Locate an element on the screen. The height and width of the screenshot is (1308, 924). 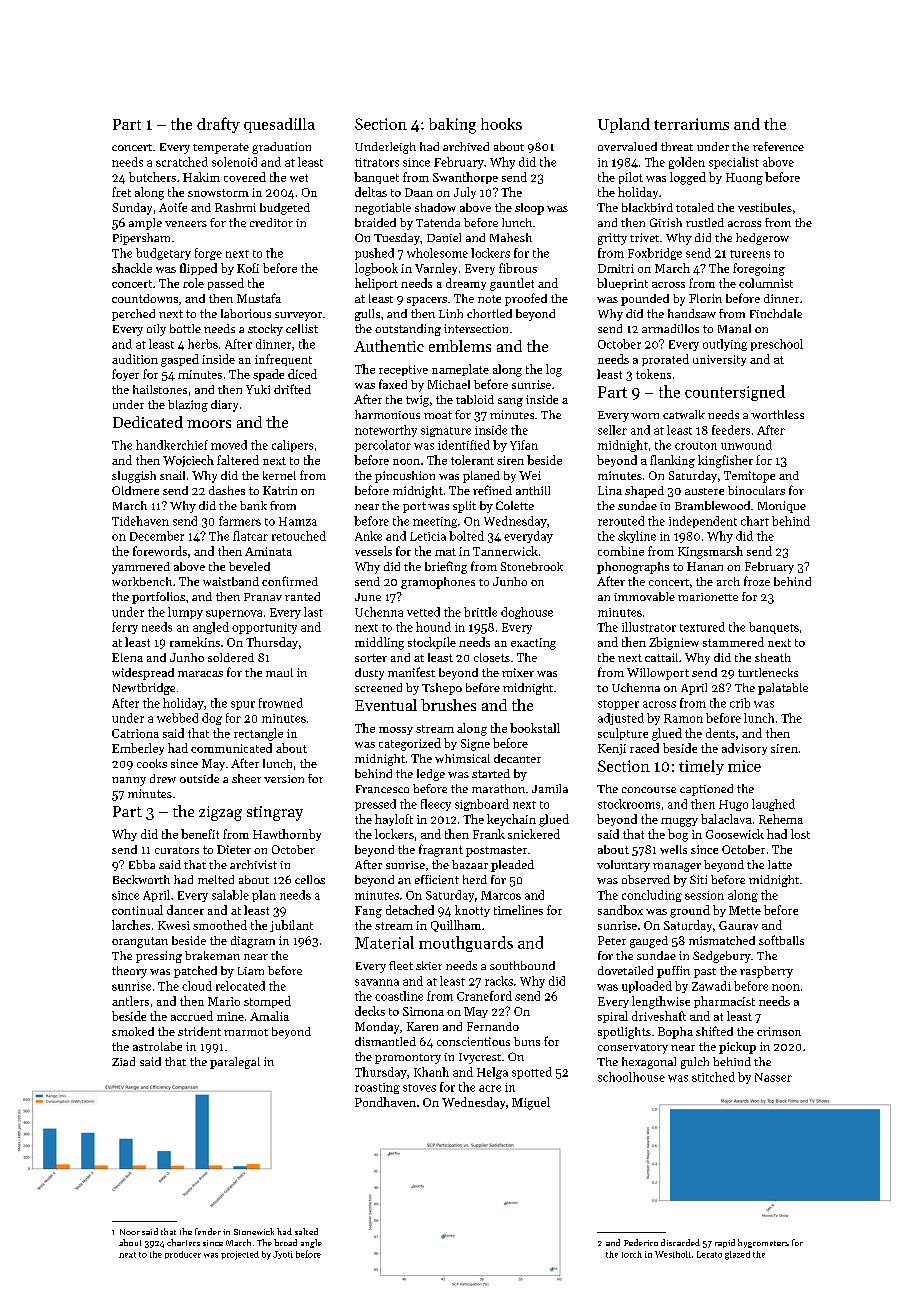
overvalued is located at coordinates (627, 146).
